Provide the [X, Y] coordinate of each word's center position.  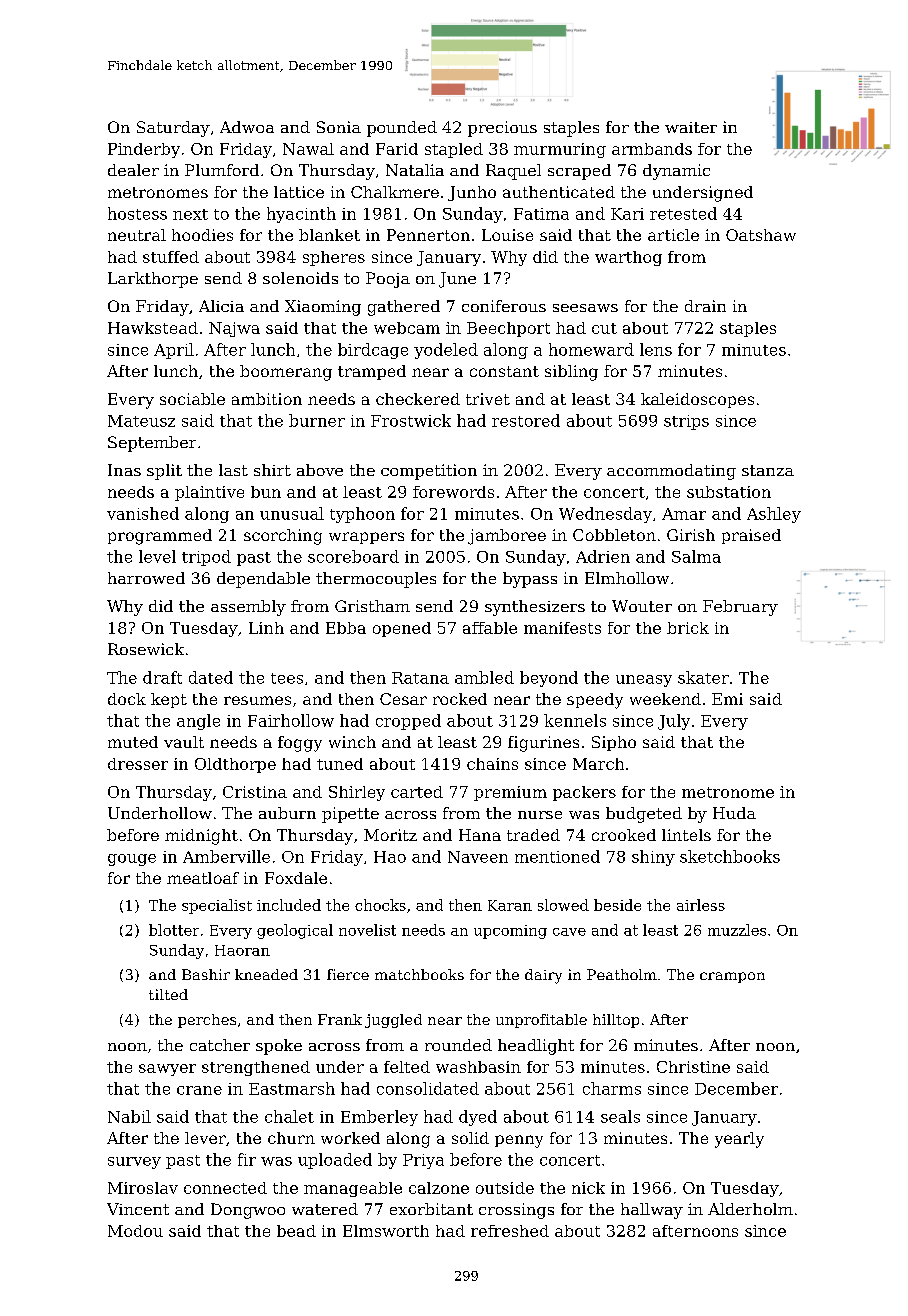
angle [198, 722]
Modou [135, 1231]
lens [656, 349]
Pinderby [144, 150]
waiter [691, 127]
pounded [402, 129]
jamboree [507, 537]
